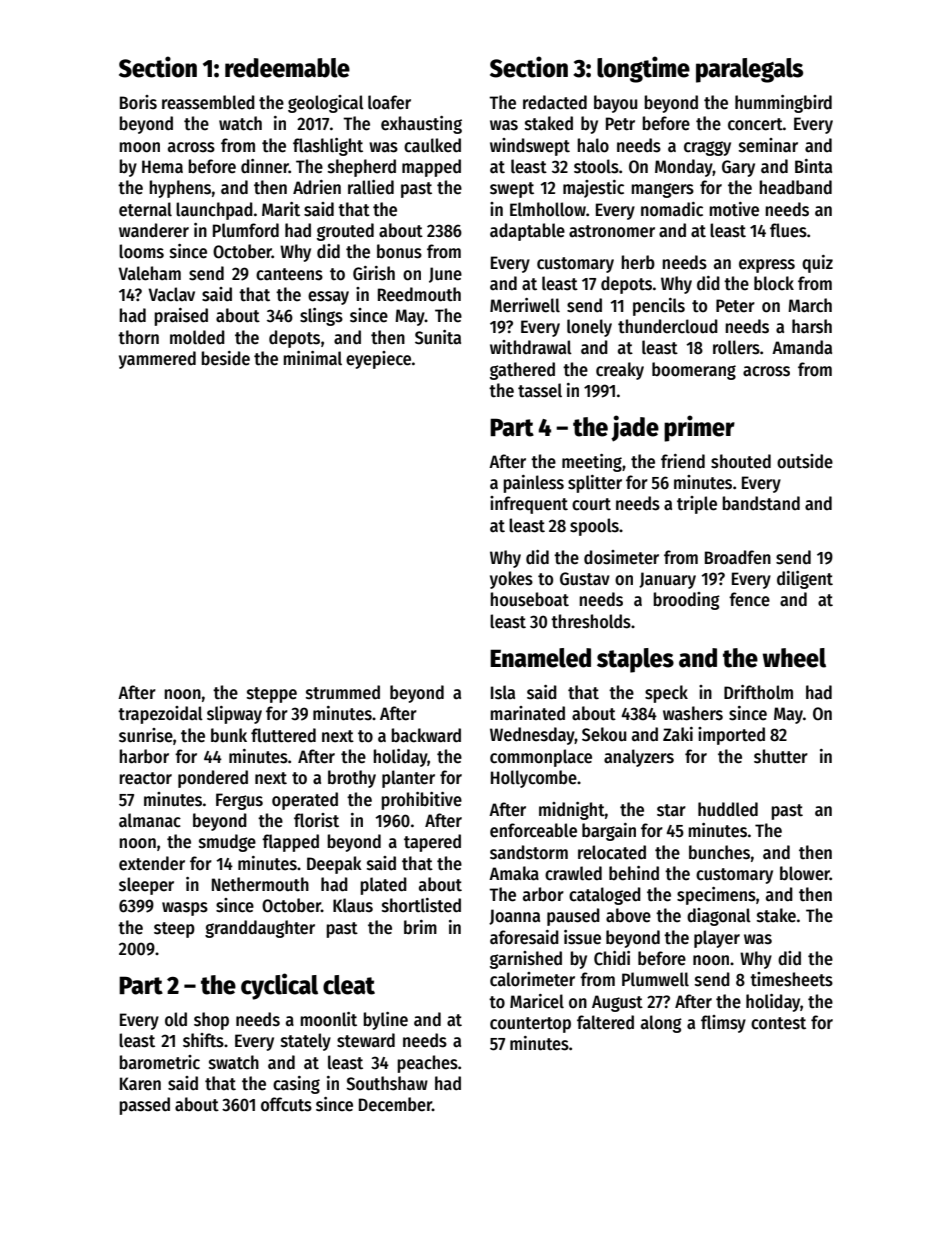  Describe the element at coordinates (150, 820) in the image. I see `almanac` at that location.
